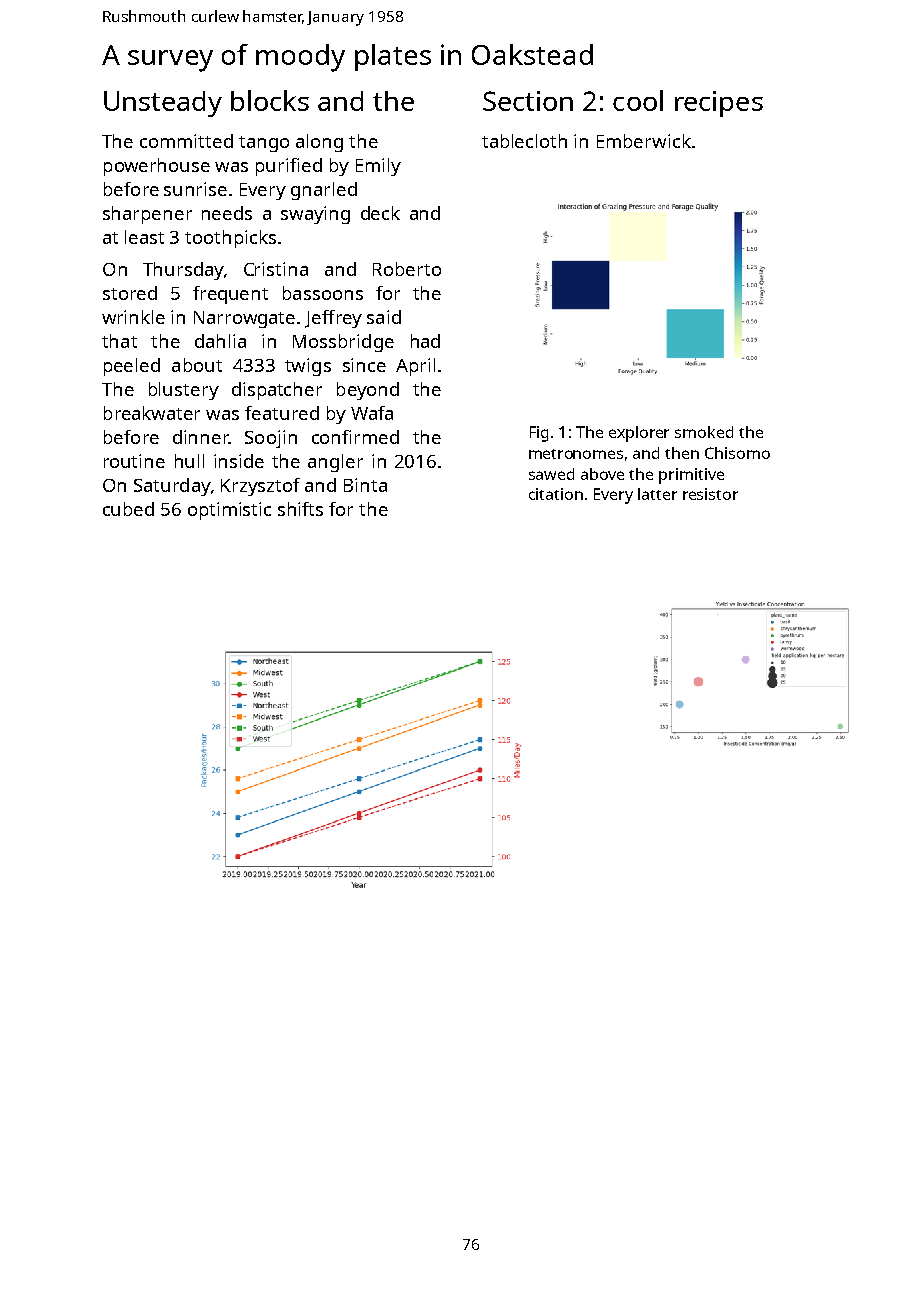 This document has height=1308, width=924. Describe the element at coordinates (407, 269) in the document. I see `Roberto` at that location.
